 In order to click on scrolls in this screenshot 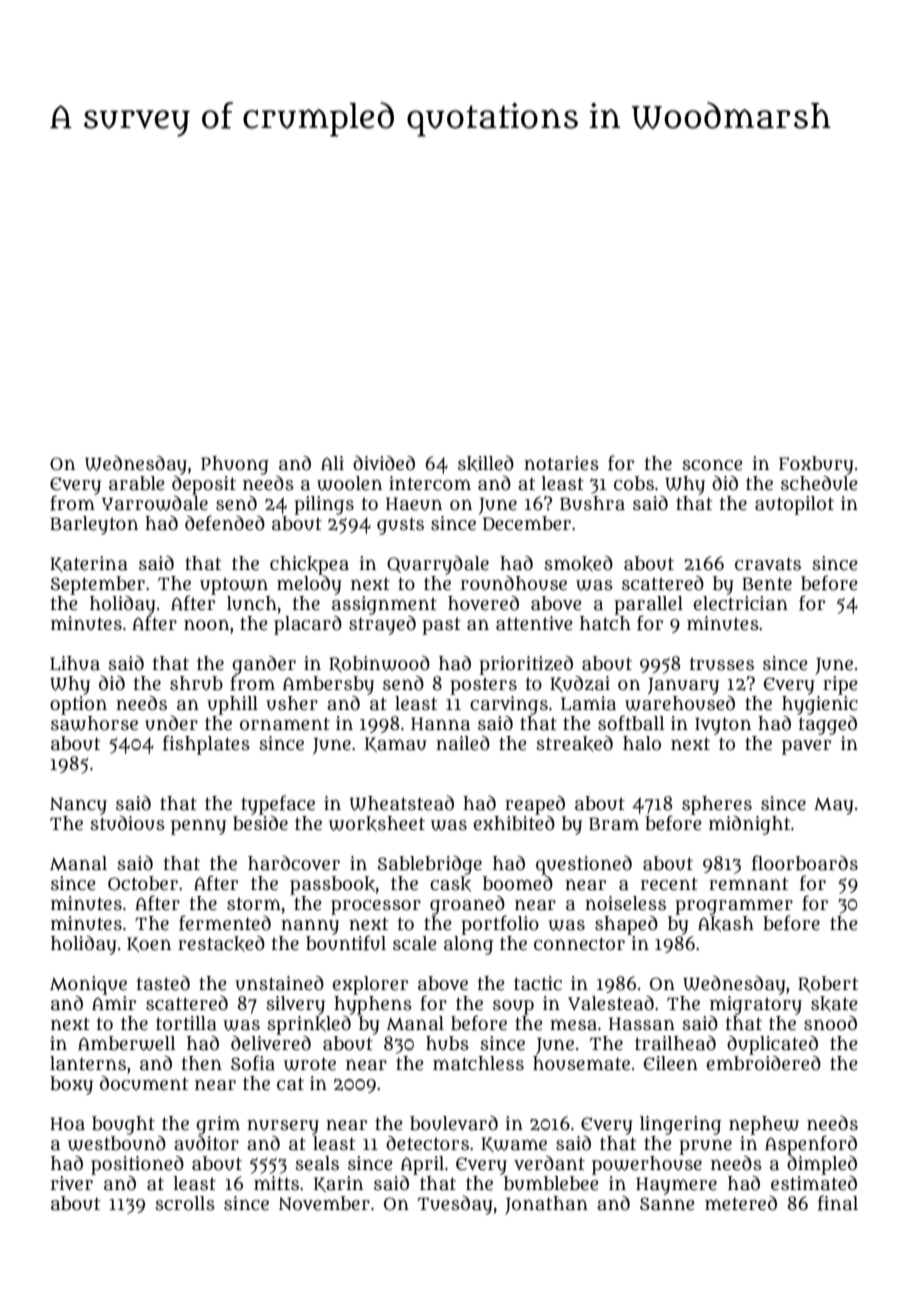, I will do `click(185, 1203)`.
